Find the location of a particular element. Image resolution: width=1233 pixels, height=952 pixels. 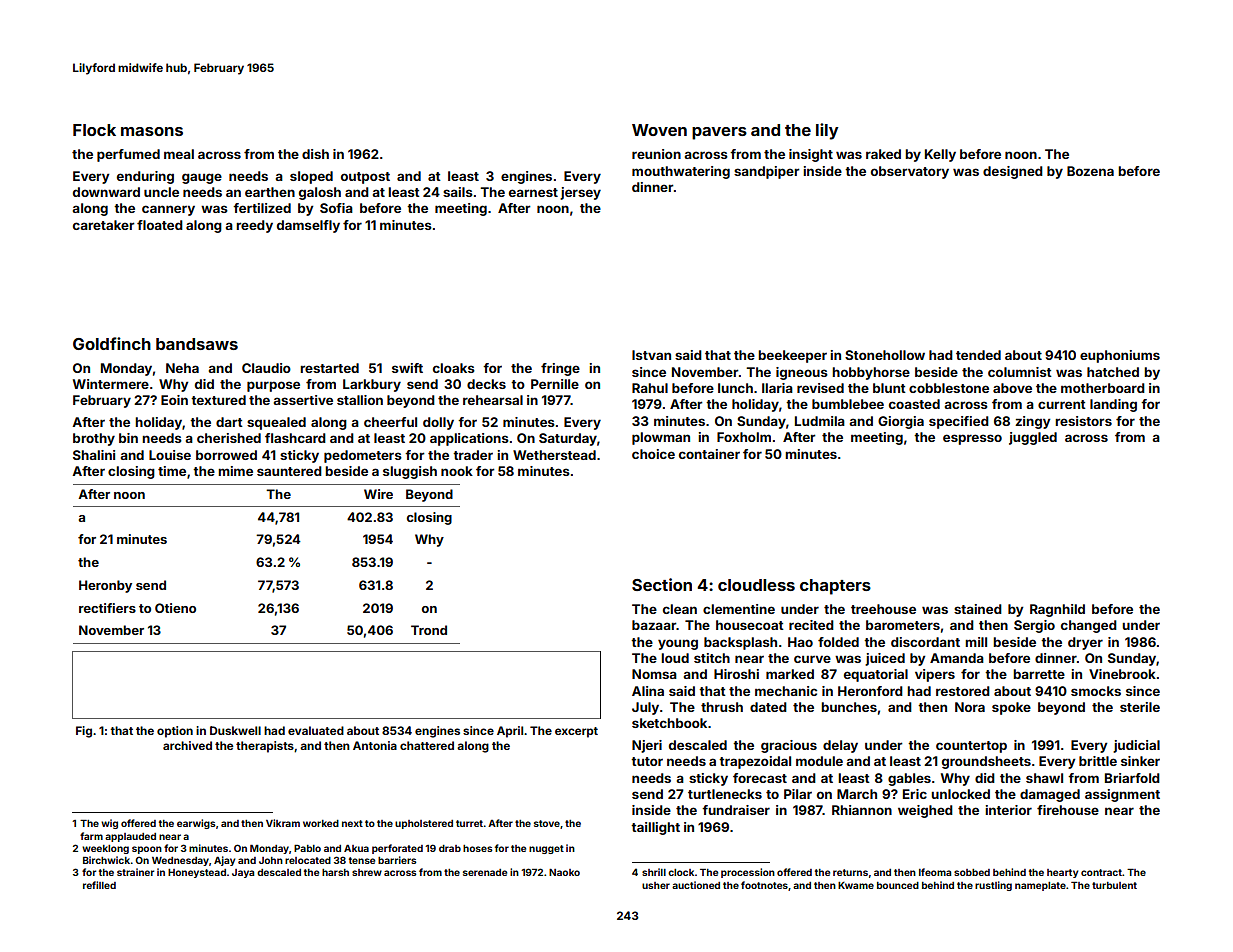

Wintermere is located at coordinates (111, 384).
